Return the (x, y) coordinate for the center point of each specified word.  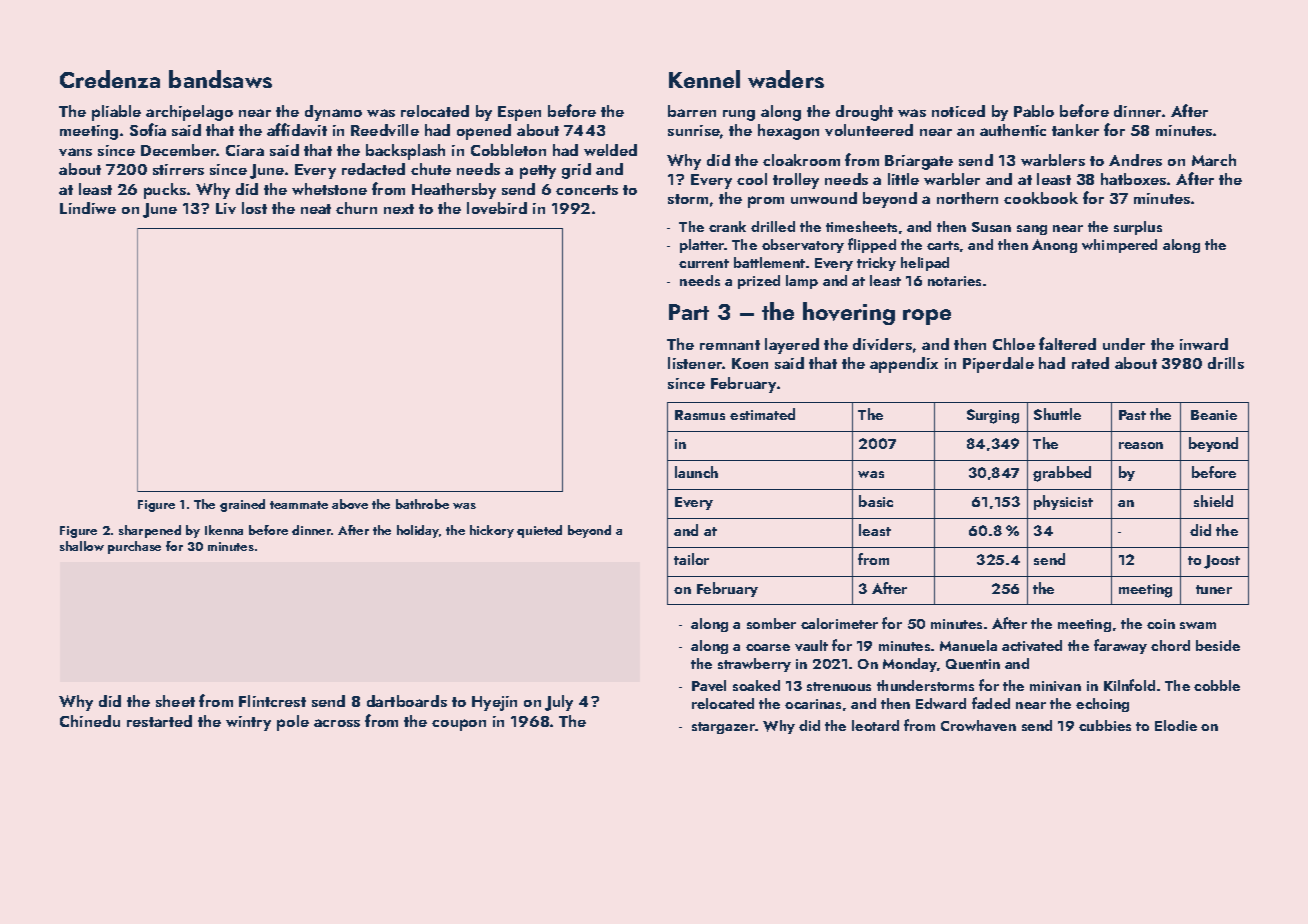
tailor (691, 559)
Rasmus (700, 415)
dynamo (333, 113)
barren (692, 111)
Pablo (1034, 111)
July (559, 703)
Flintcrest (272, 701)
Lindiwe (88, 208)
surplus (1138, 228)
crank (727, 226)
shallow (82, 546)
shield (1213, 501)
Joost (1222, 562)
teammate (299, 505)
